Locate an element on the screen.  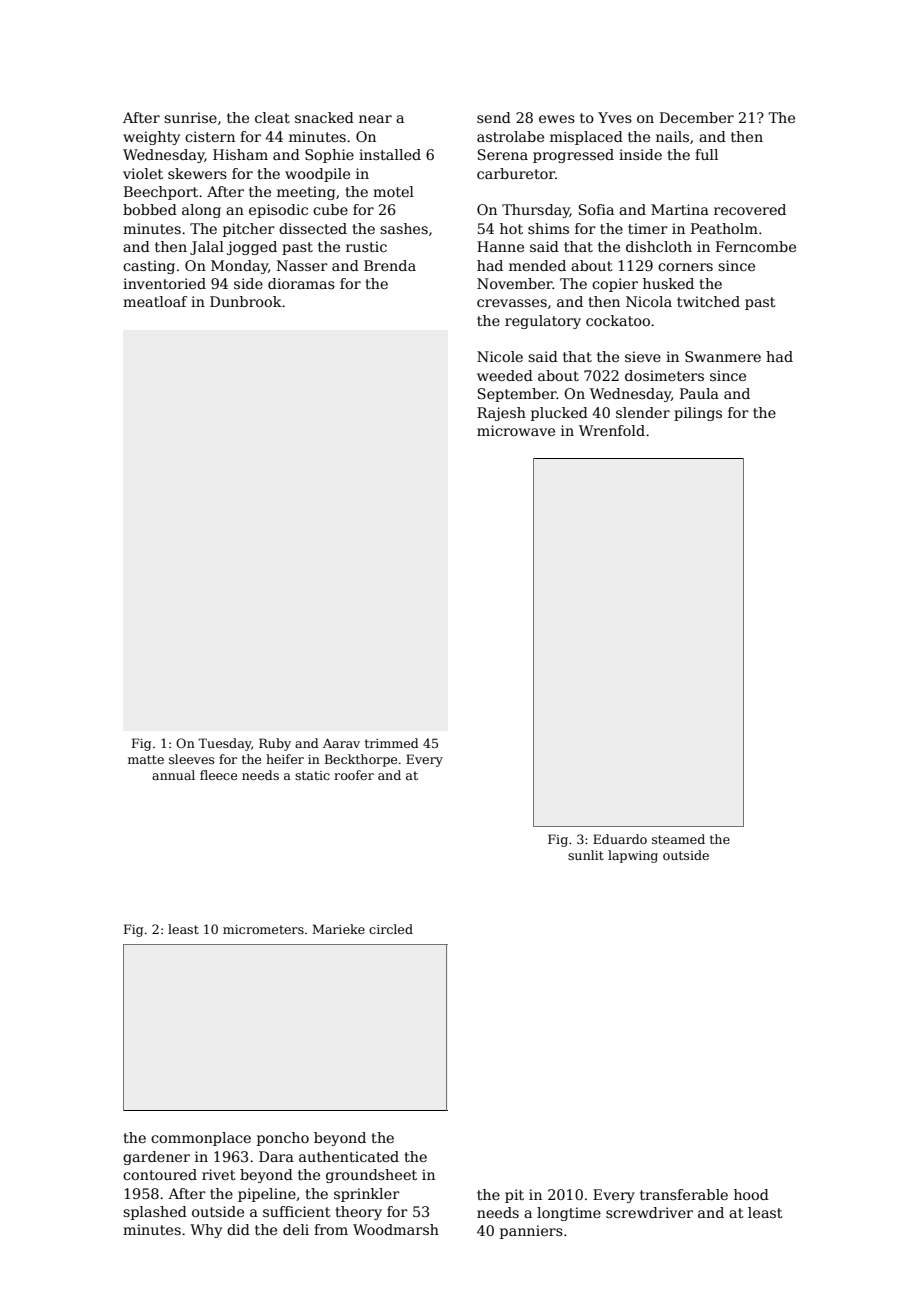
send is located at coordinates (494, 117).
